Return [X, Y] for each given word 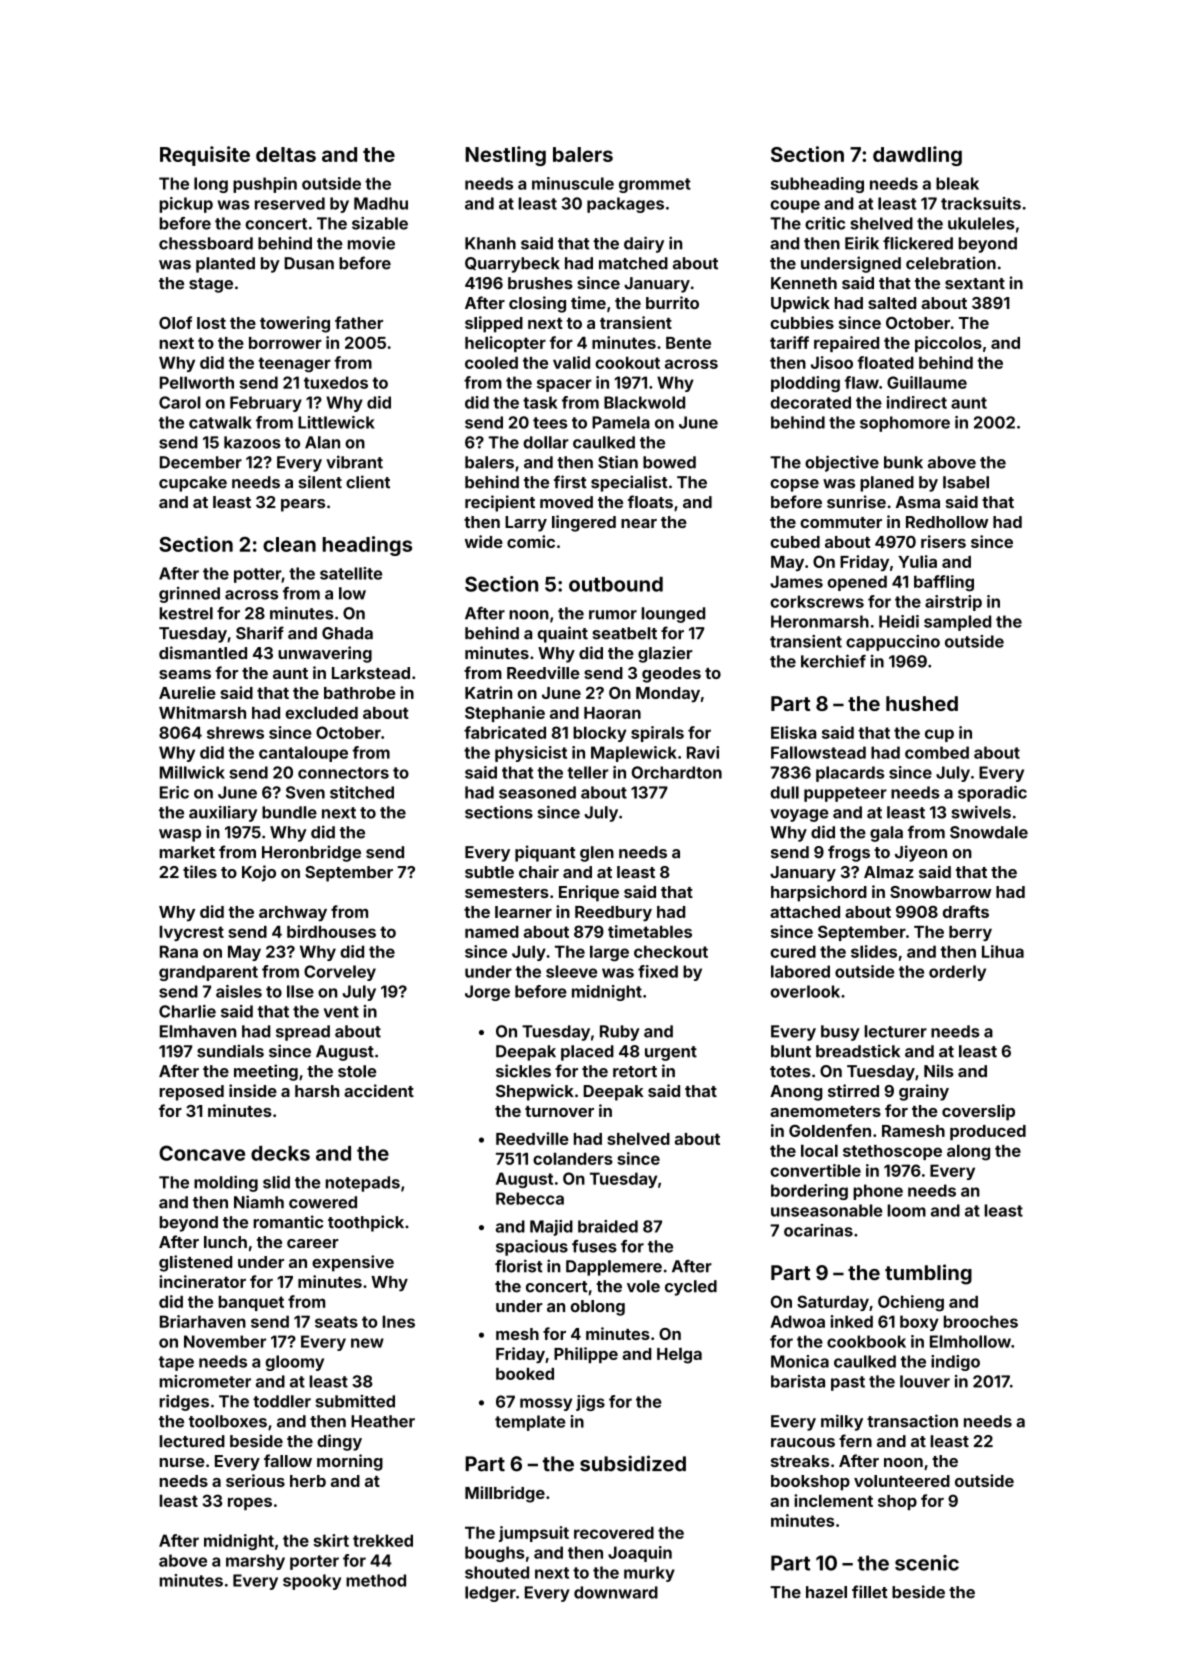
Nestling [505, 156]
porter [314, 1562]
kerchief [833, 661]
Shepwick [535, 1092]
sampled [957, 623]
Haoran [612, 713]
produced [988, 1132]
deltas [286, 154]
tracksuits [981, 203]
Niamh [259, 1202]
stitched [362, 792]
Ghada [347, 633]
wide [484, 541]
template [530, 1423]
